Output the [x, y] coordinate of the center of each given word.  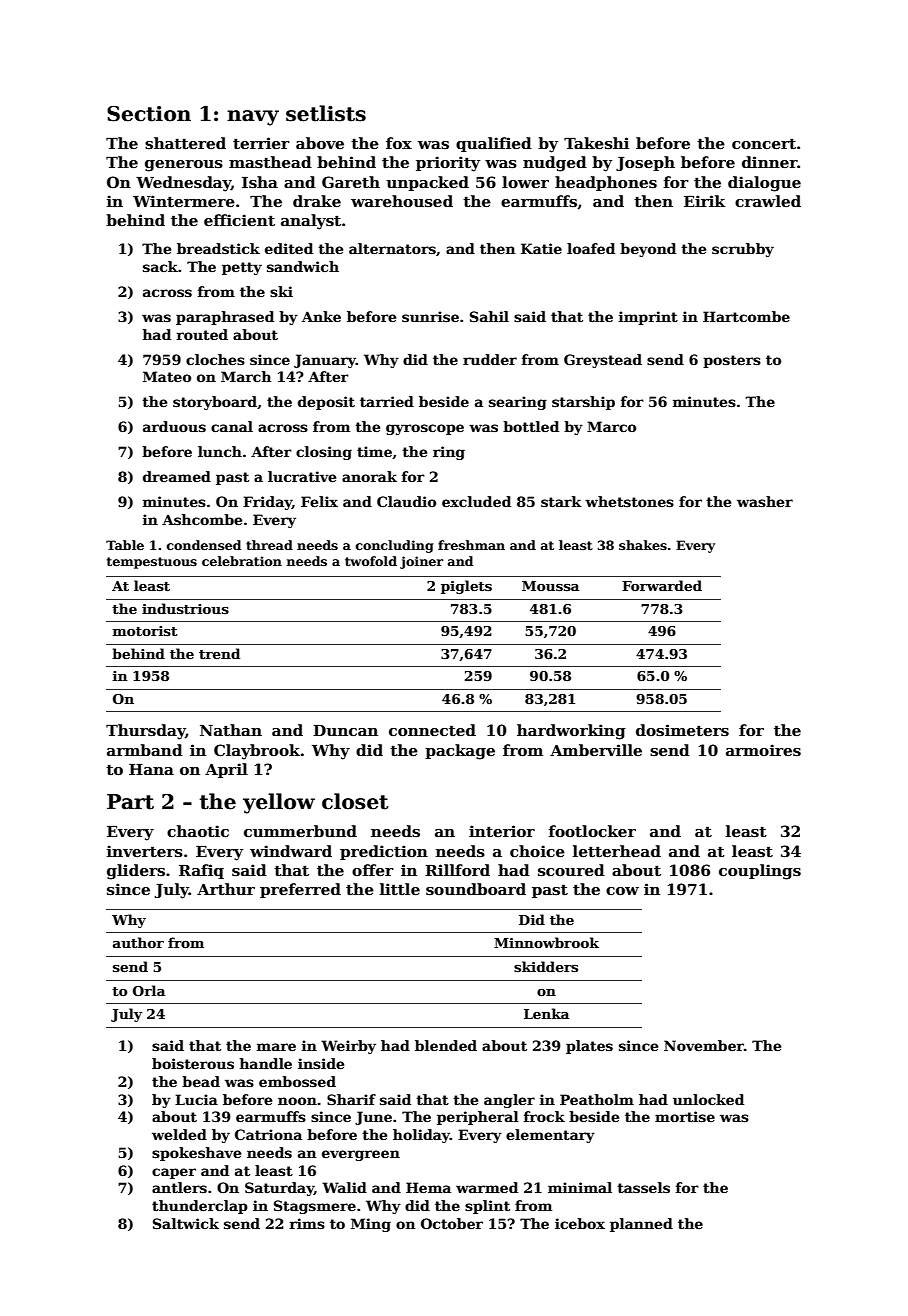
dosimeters [682, 730]
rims [307, 1223]
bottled [531, 426]
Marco [611, 426]
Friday [267, 503]
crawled [768, 201]
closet [355, 801]
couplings [760, 872]
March [246, 376]
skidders [546, 966]
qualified [494, 144]
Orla [149, 990]
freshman [471, 545]
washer [765, 501]
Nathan [231, 730]
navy [253, 118]
